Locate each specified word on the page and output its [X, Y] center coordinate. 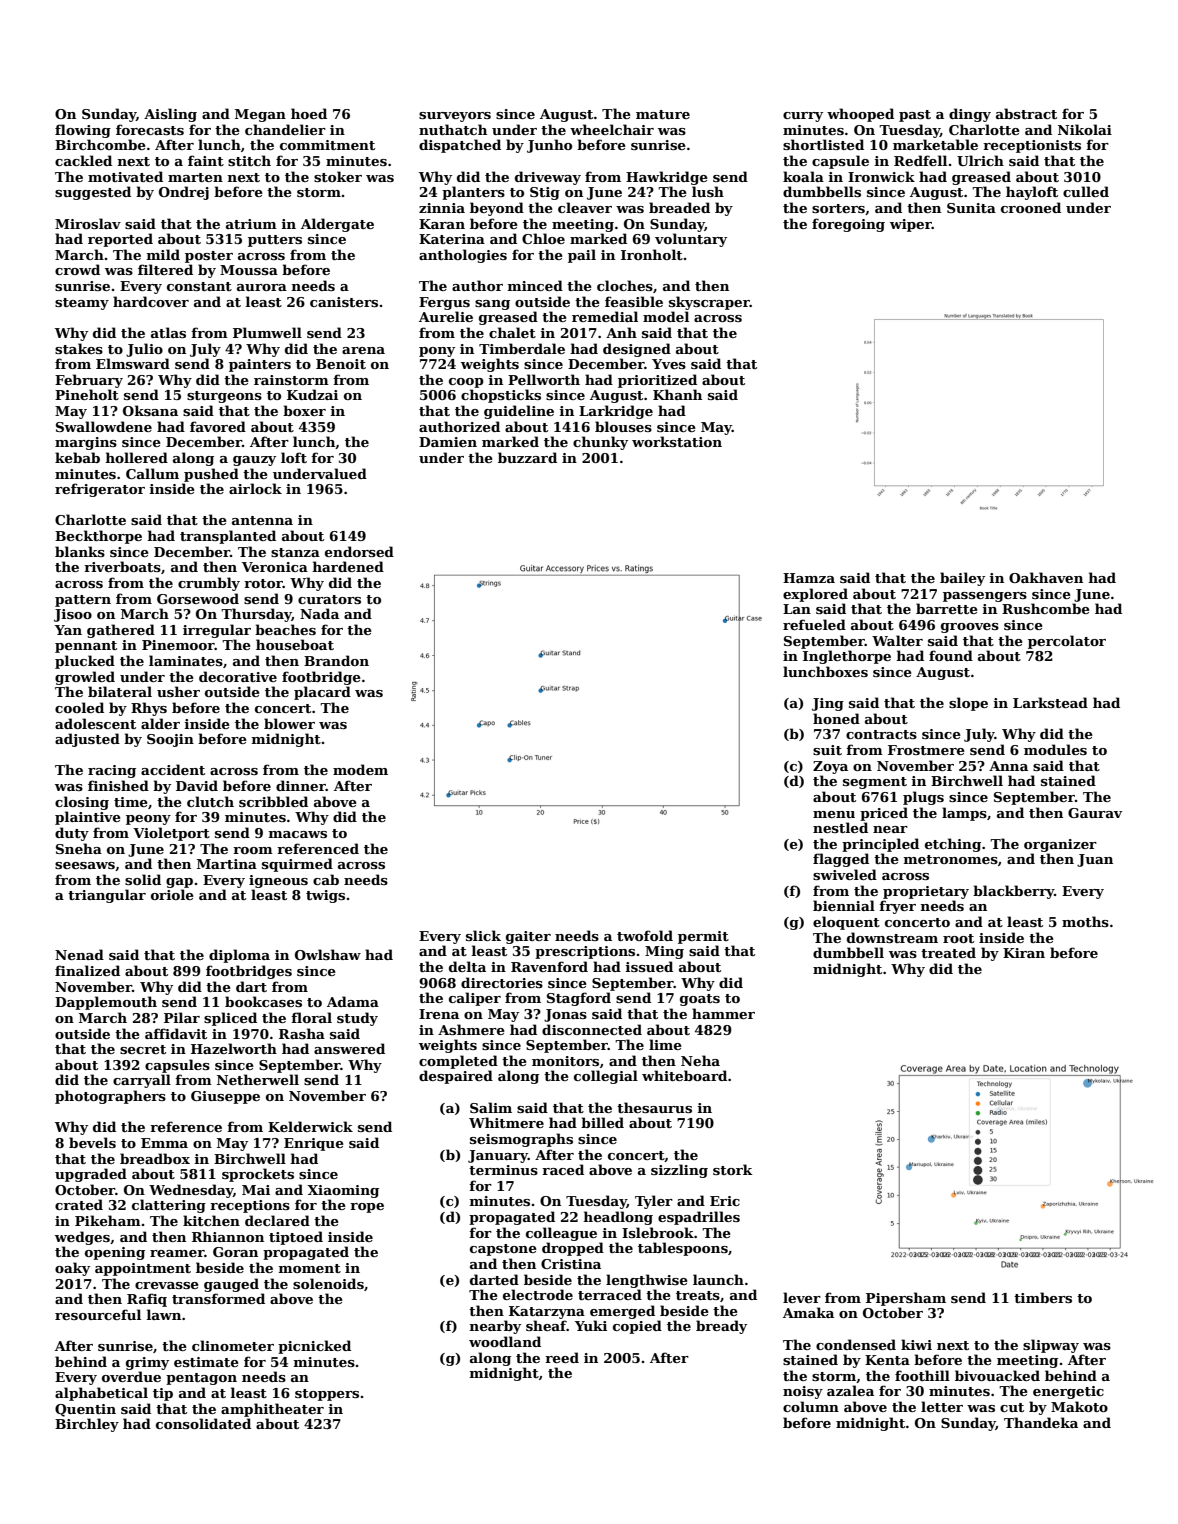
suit [827, 750]
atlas [168, 332]
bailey [962, 579]
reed [562, 1357]
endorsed [359, 551]
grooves [970, 628]
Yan [68, 630]
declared [277, 1220]
